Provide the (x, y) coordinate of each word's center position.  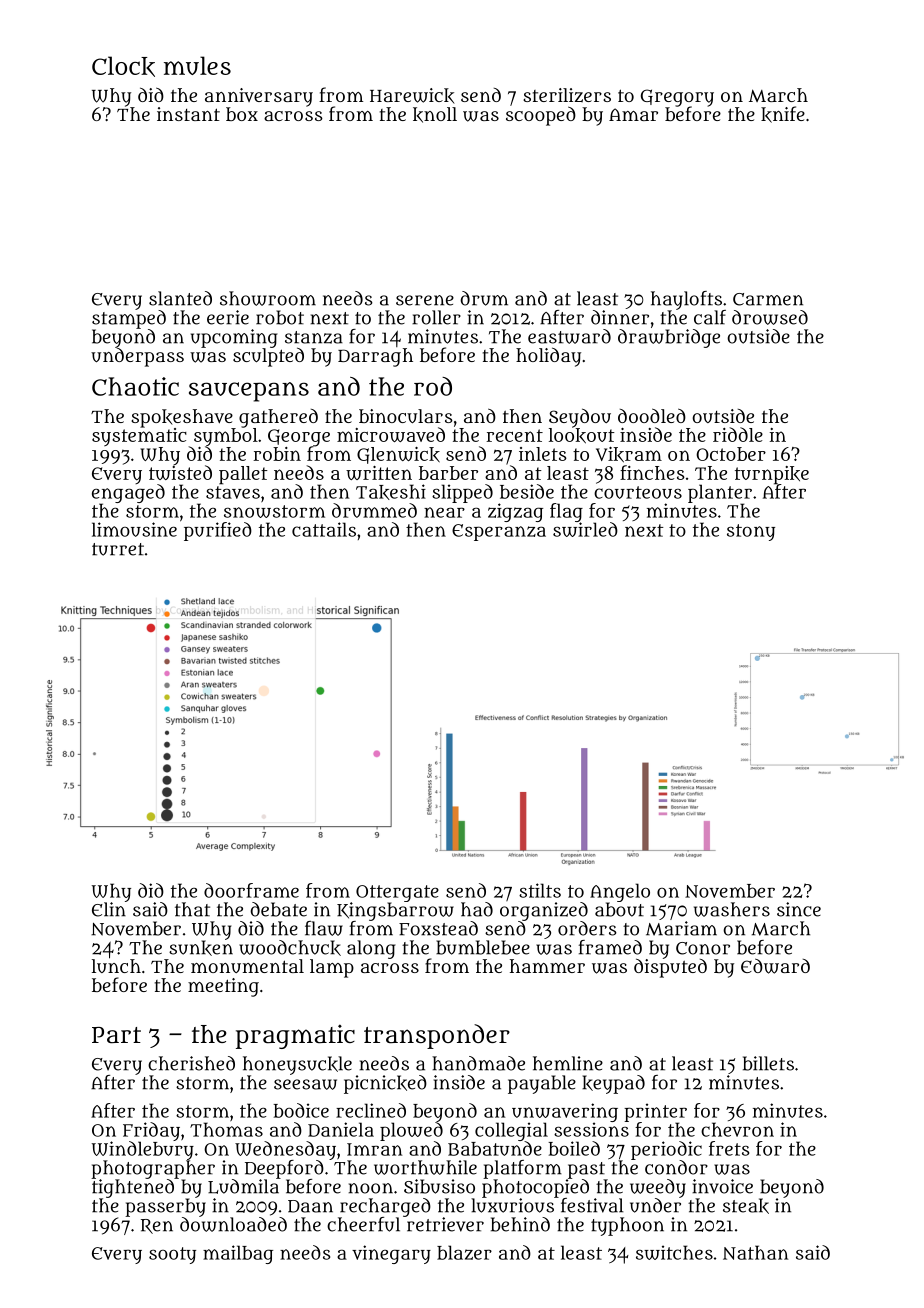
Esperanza (499, 532)
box (242, 114)
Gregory (677, 98)
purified (218, 531)
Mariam (681, 928)
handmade (478, 1063)
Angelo (620, 892)
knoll (435, 115)
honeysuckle (297, 1065)
